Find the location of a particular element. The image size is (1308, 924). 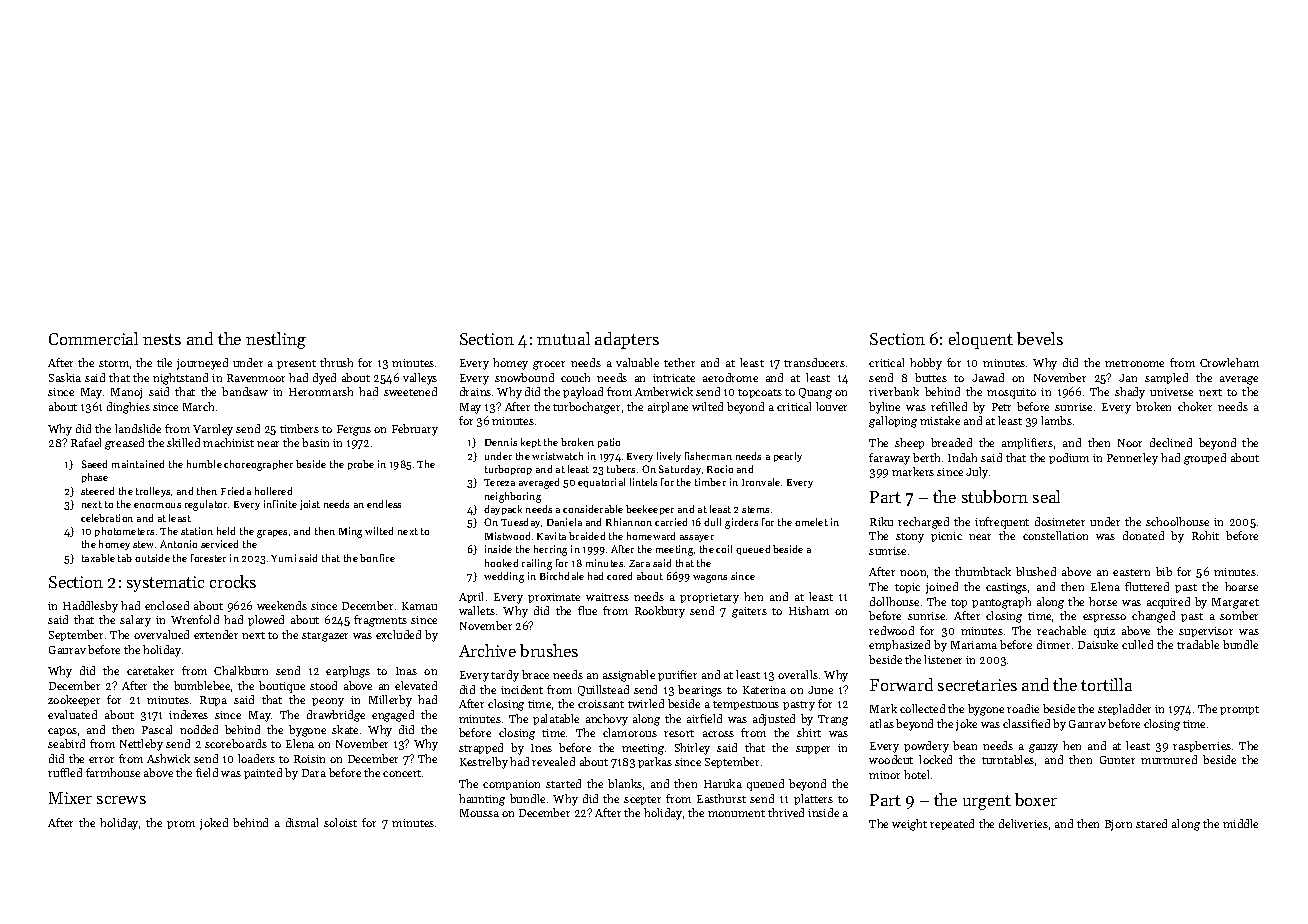

roadie is located at coordinates (1023, 708).
